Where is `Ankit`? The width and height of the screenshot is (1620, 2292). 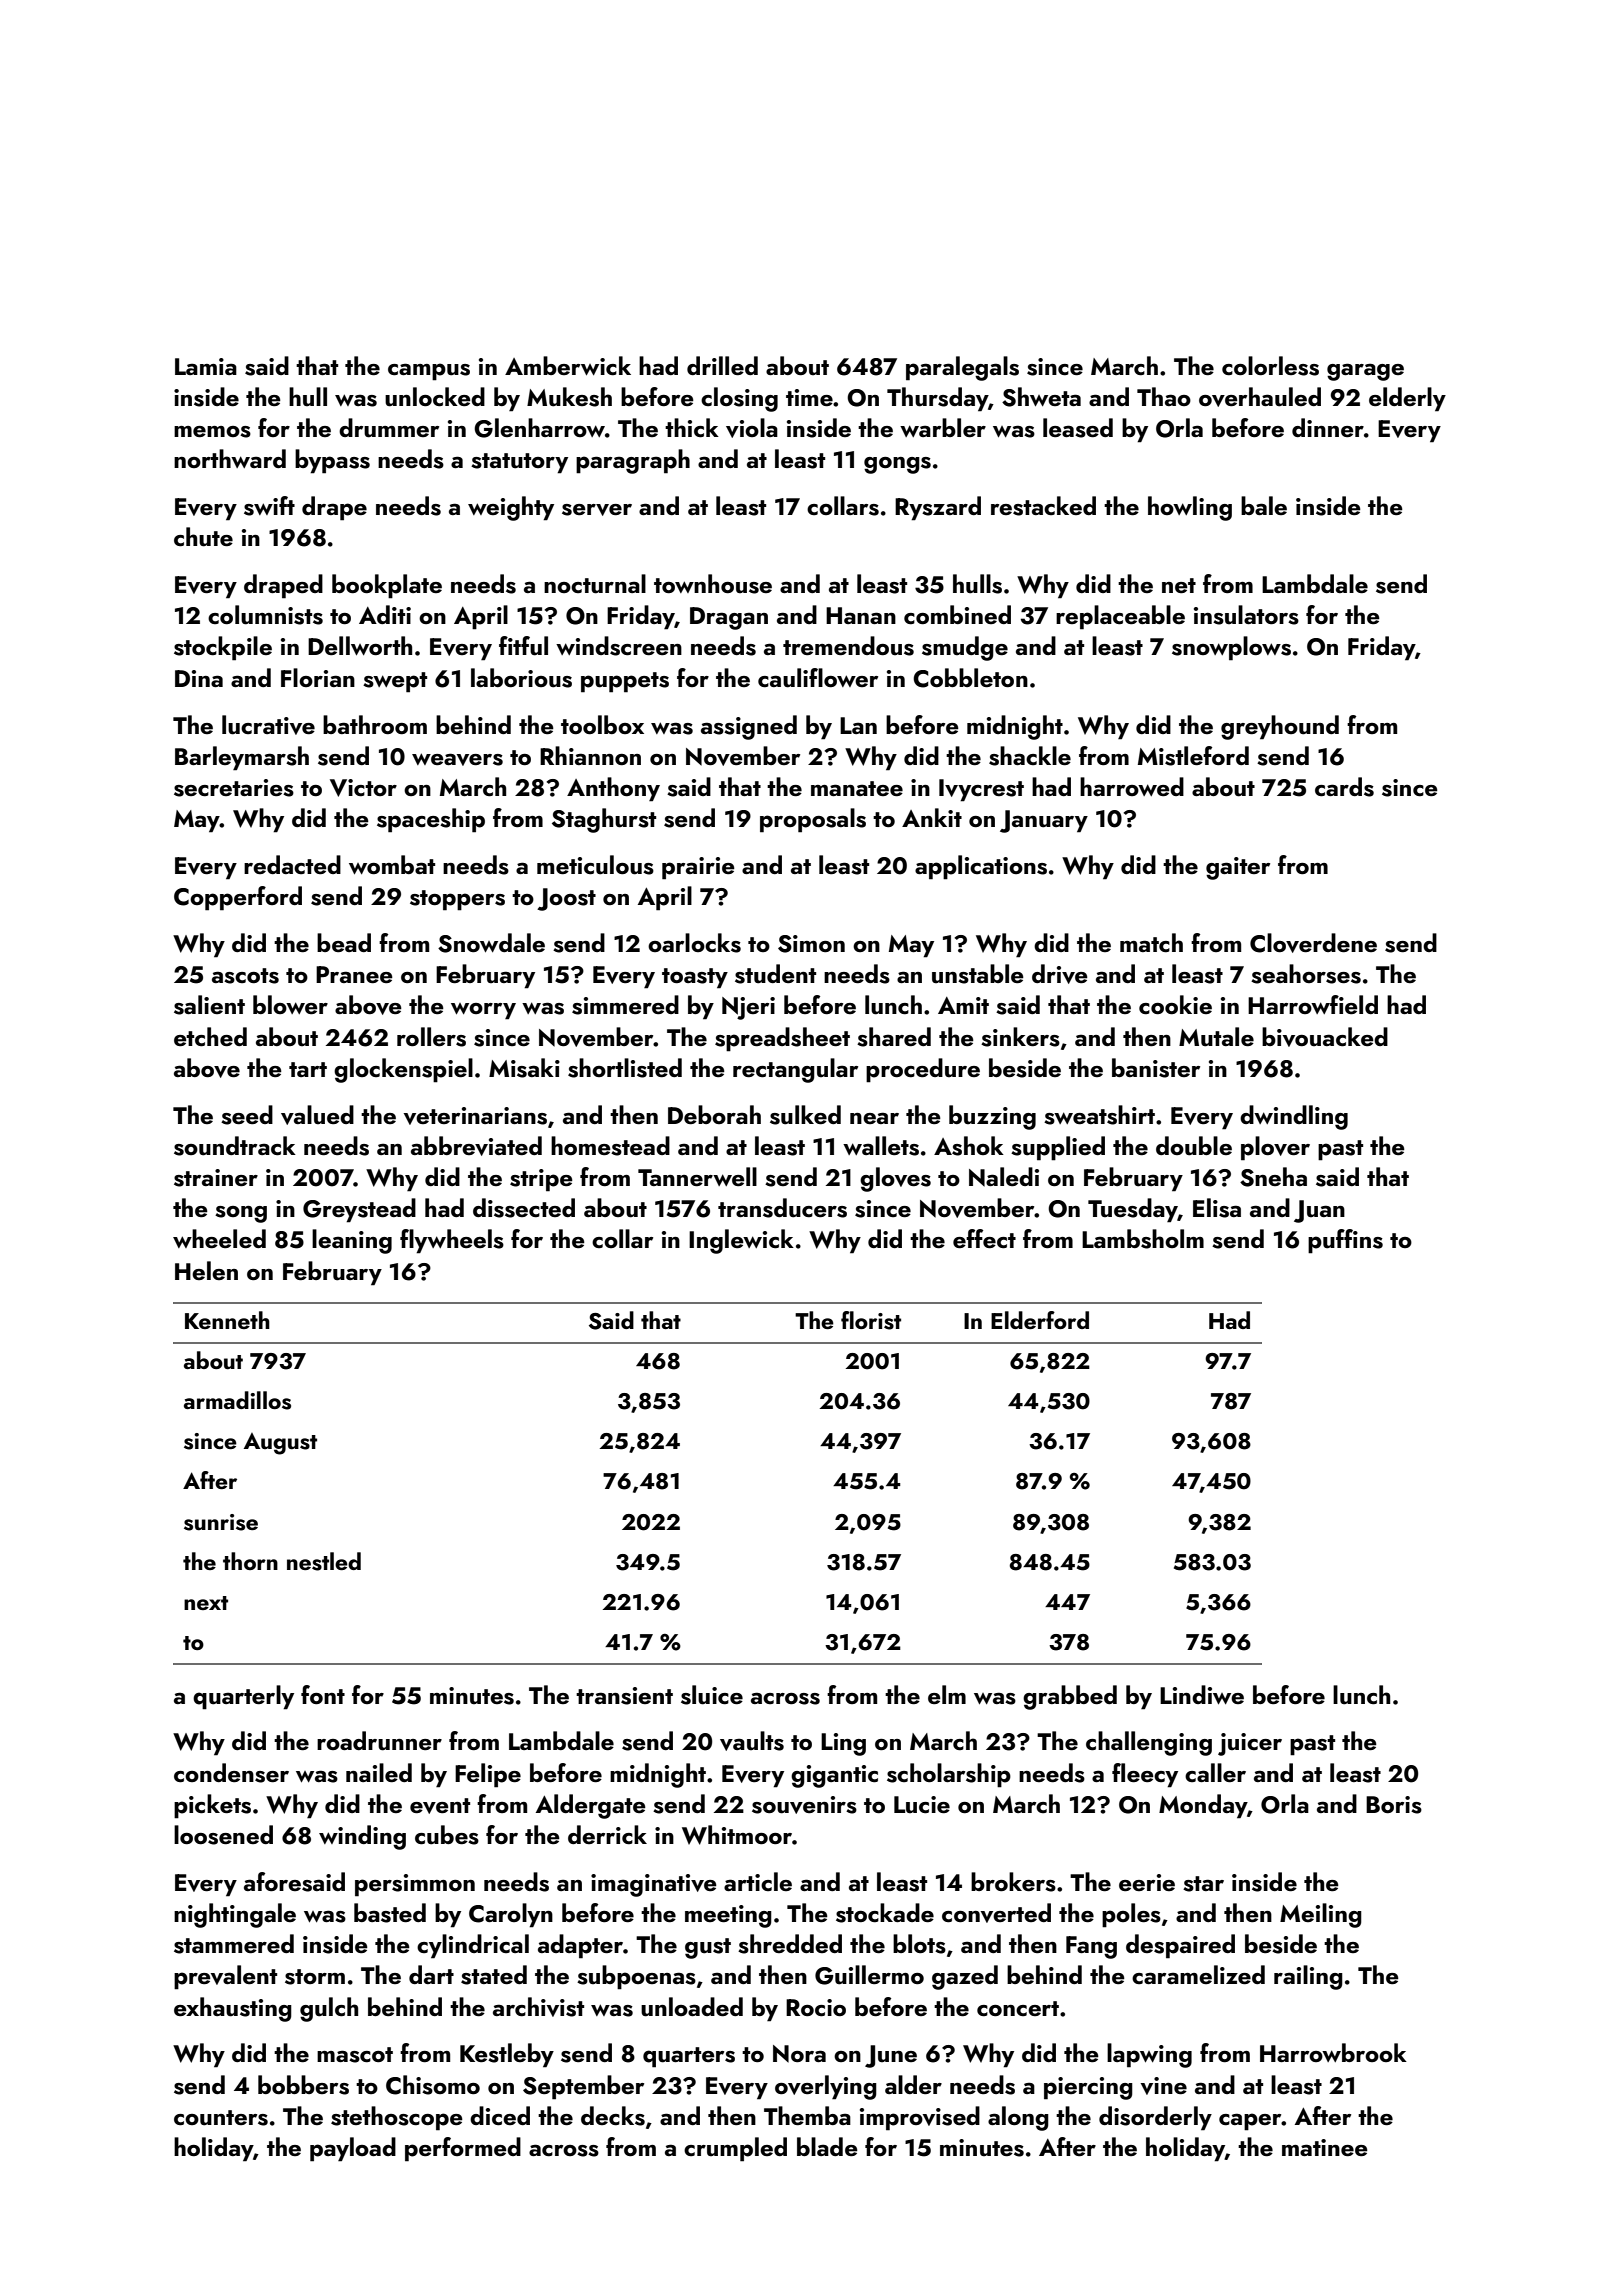
Ankit is located at coordinates (932, 817).
